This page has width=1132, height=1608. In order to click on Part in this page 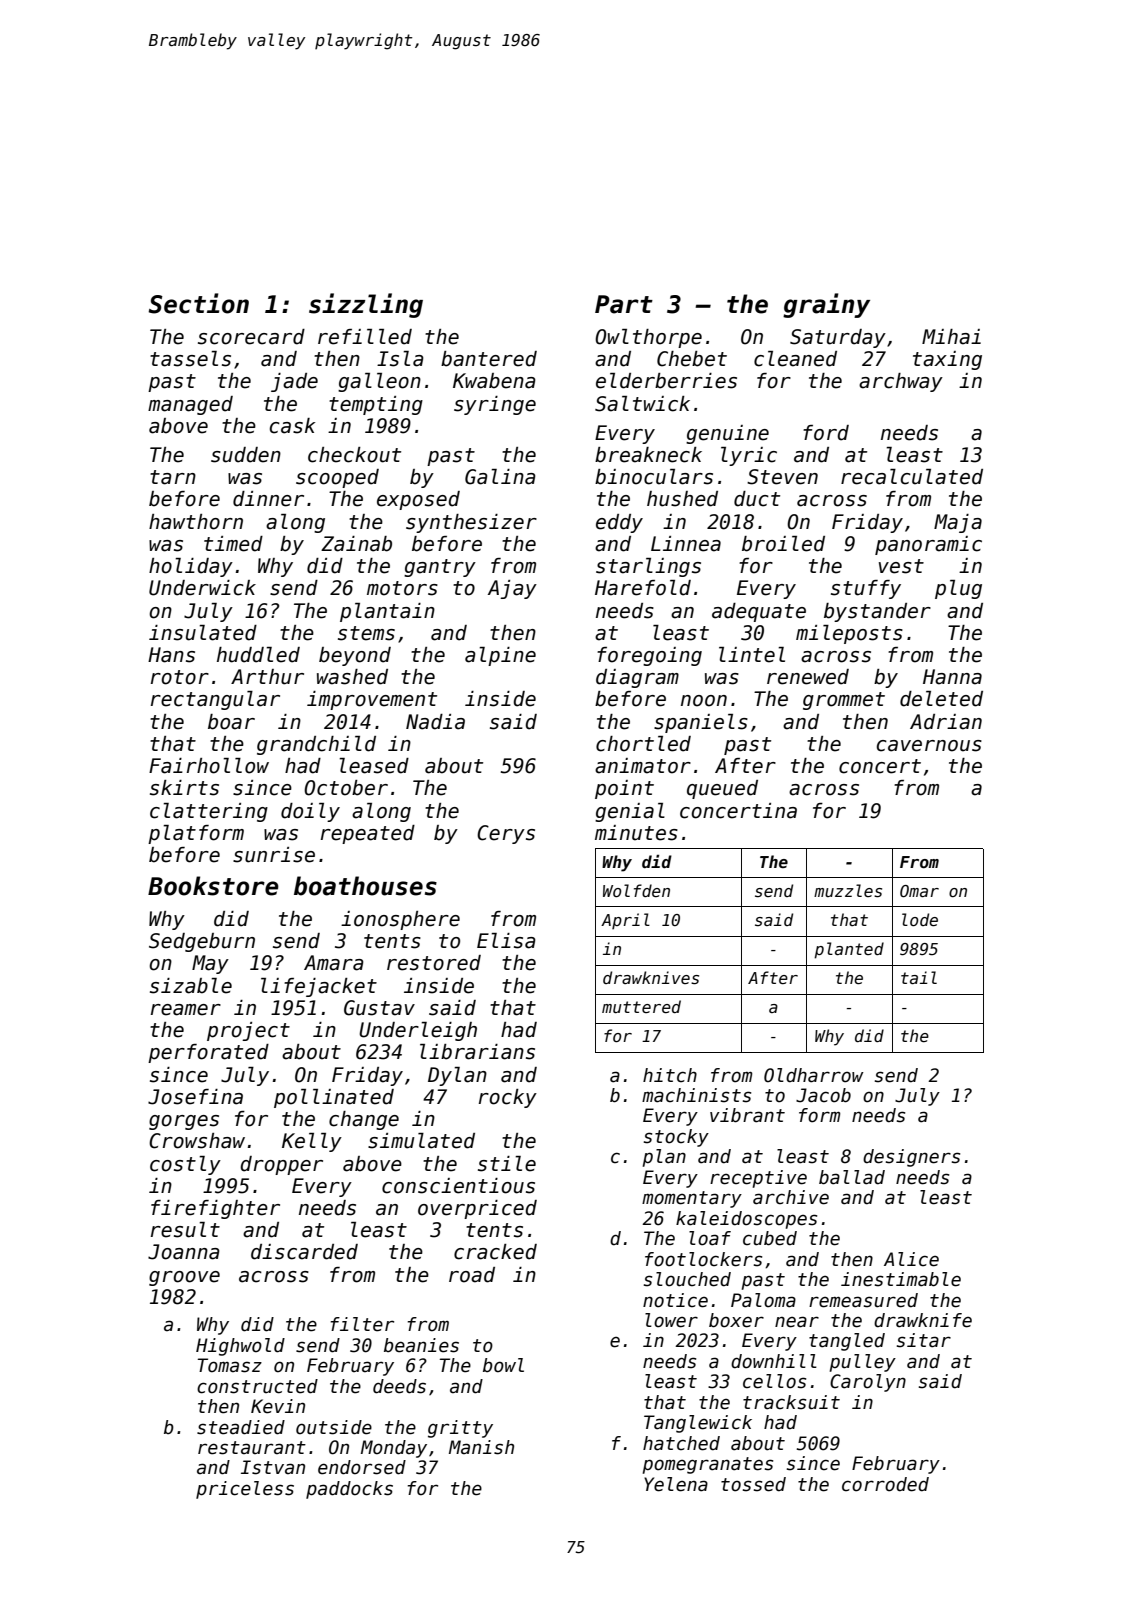, I will do `click(624, 304)`.
